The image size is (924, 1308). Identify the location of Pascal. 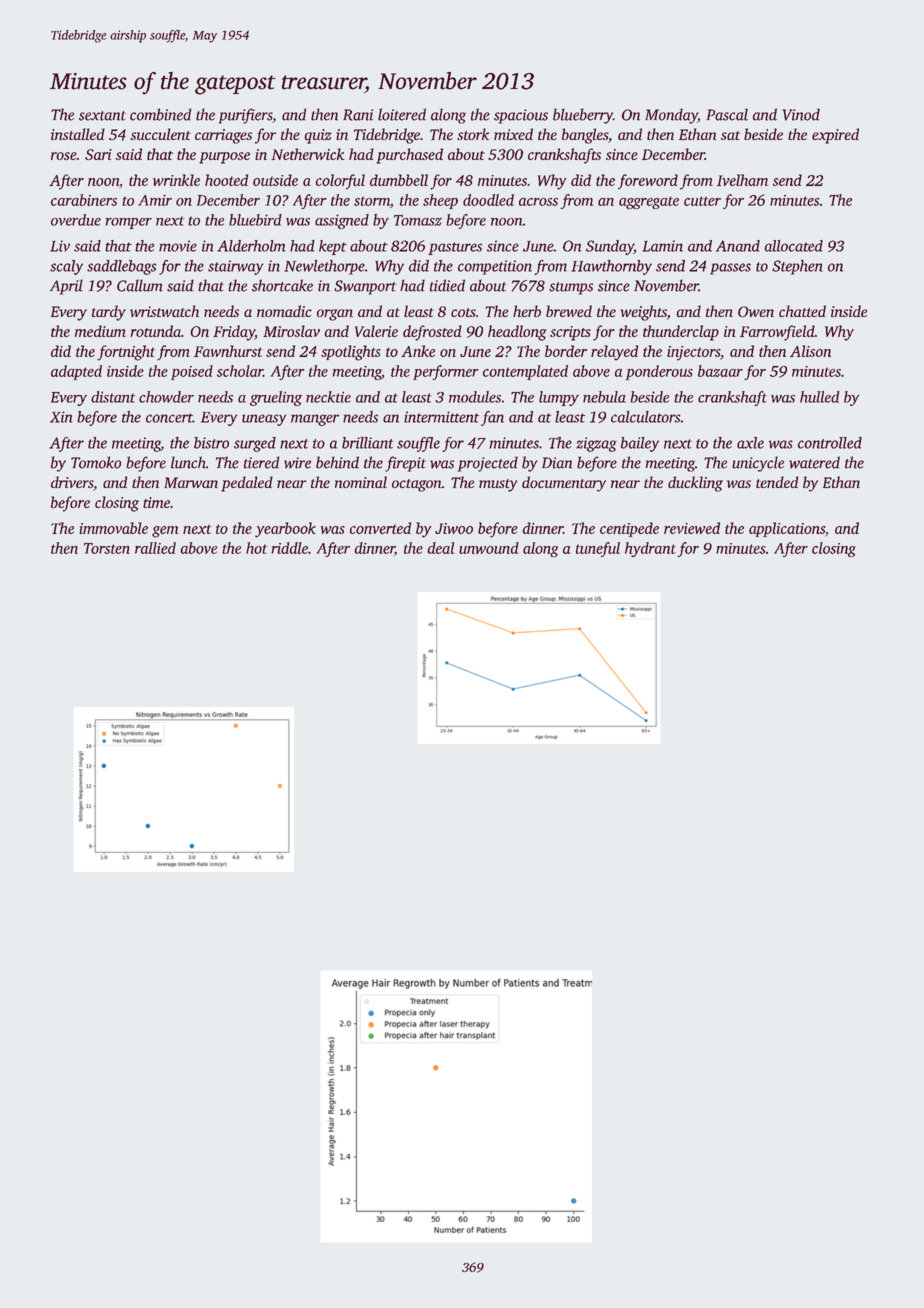
(727, 114).
